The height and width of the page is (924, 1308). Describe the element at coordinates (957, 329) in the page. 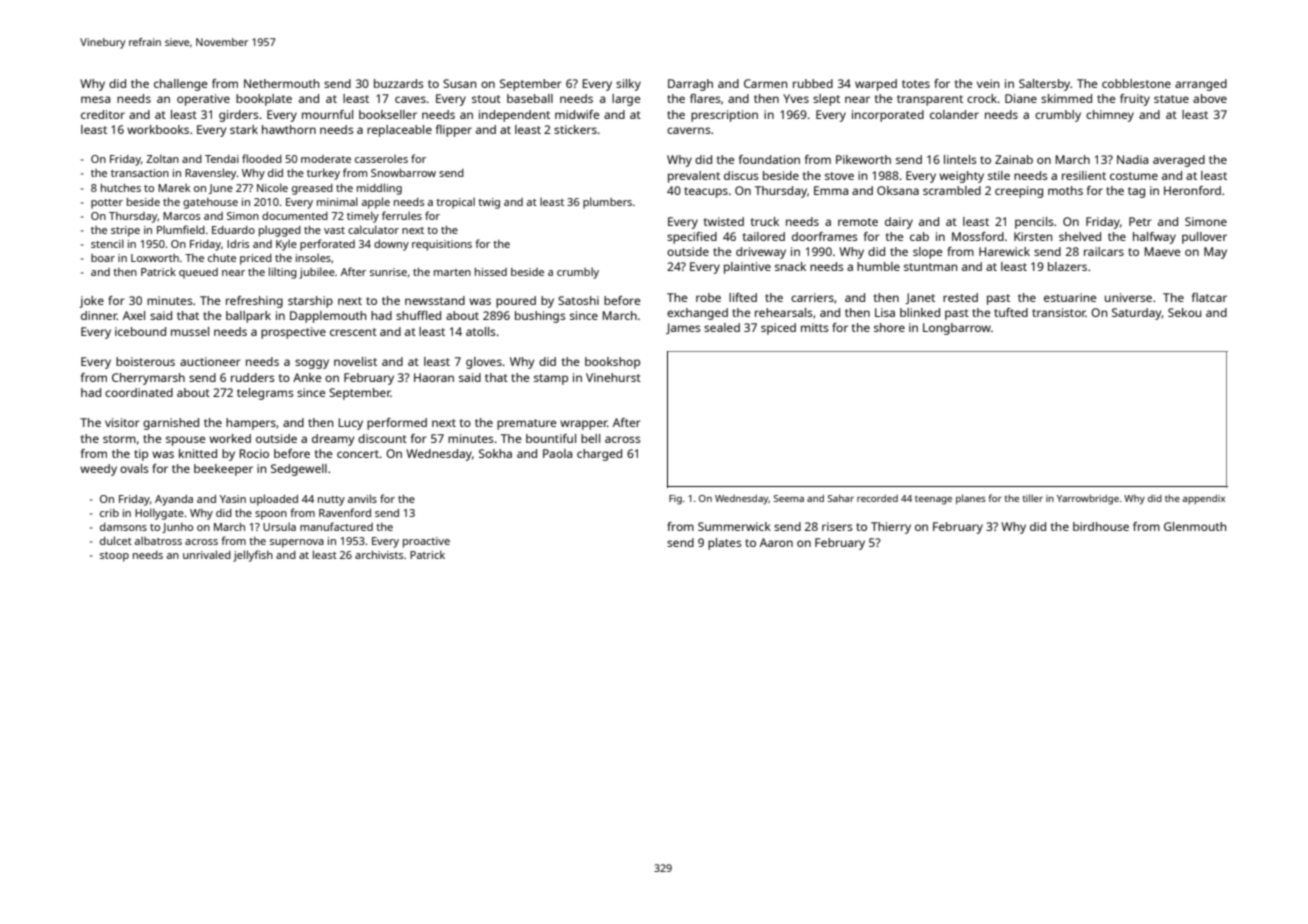

I see `Longbarrow` at that location.
